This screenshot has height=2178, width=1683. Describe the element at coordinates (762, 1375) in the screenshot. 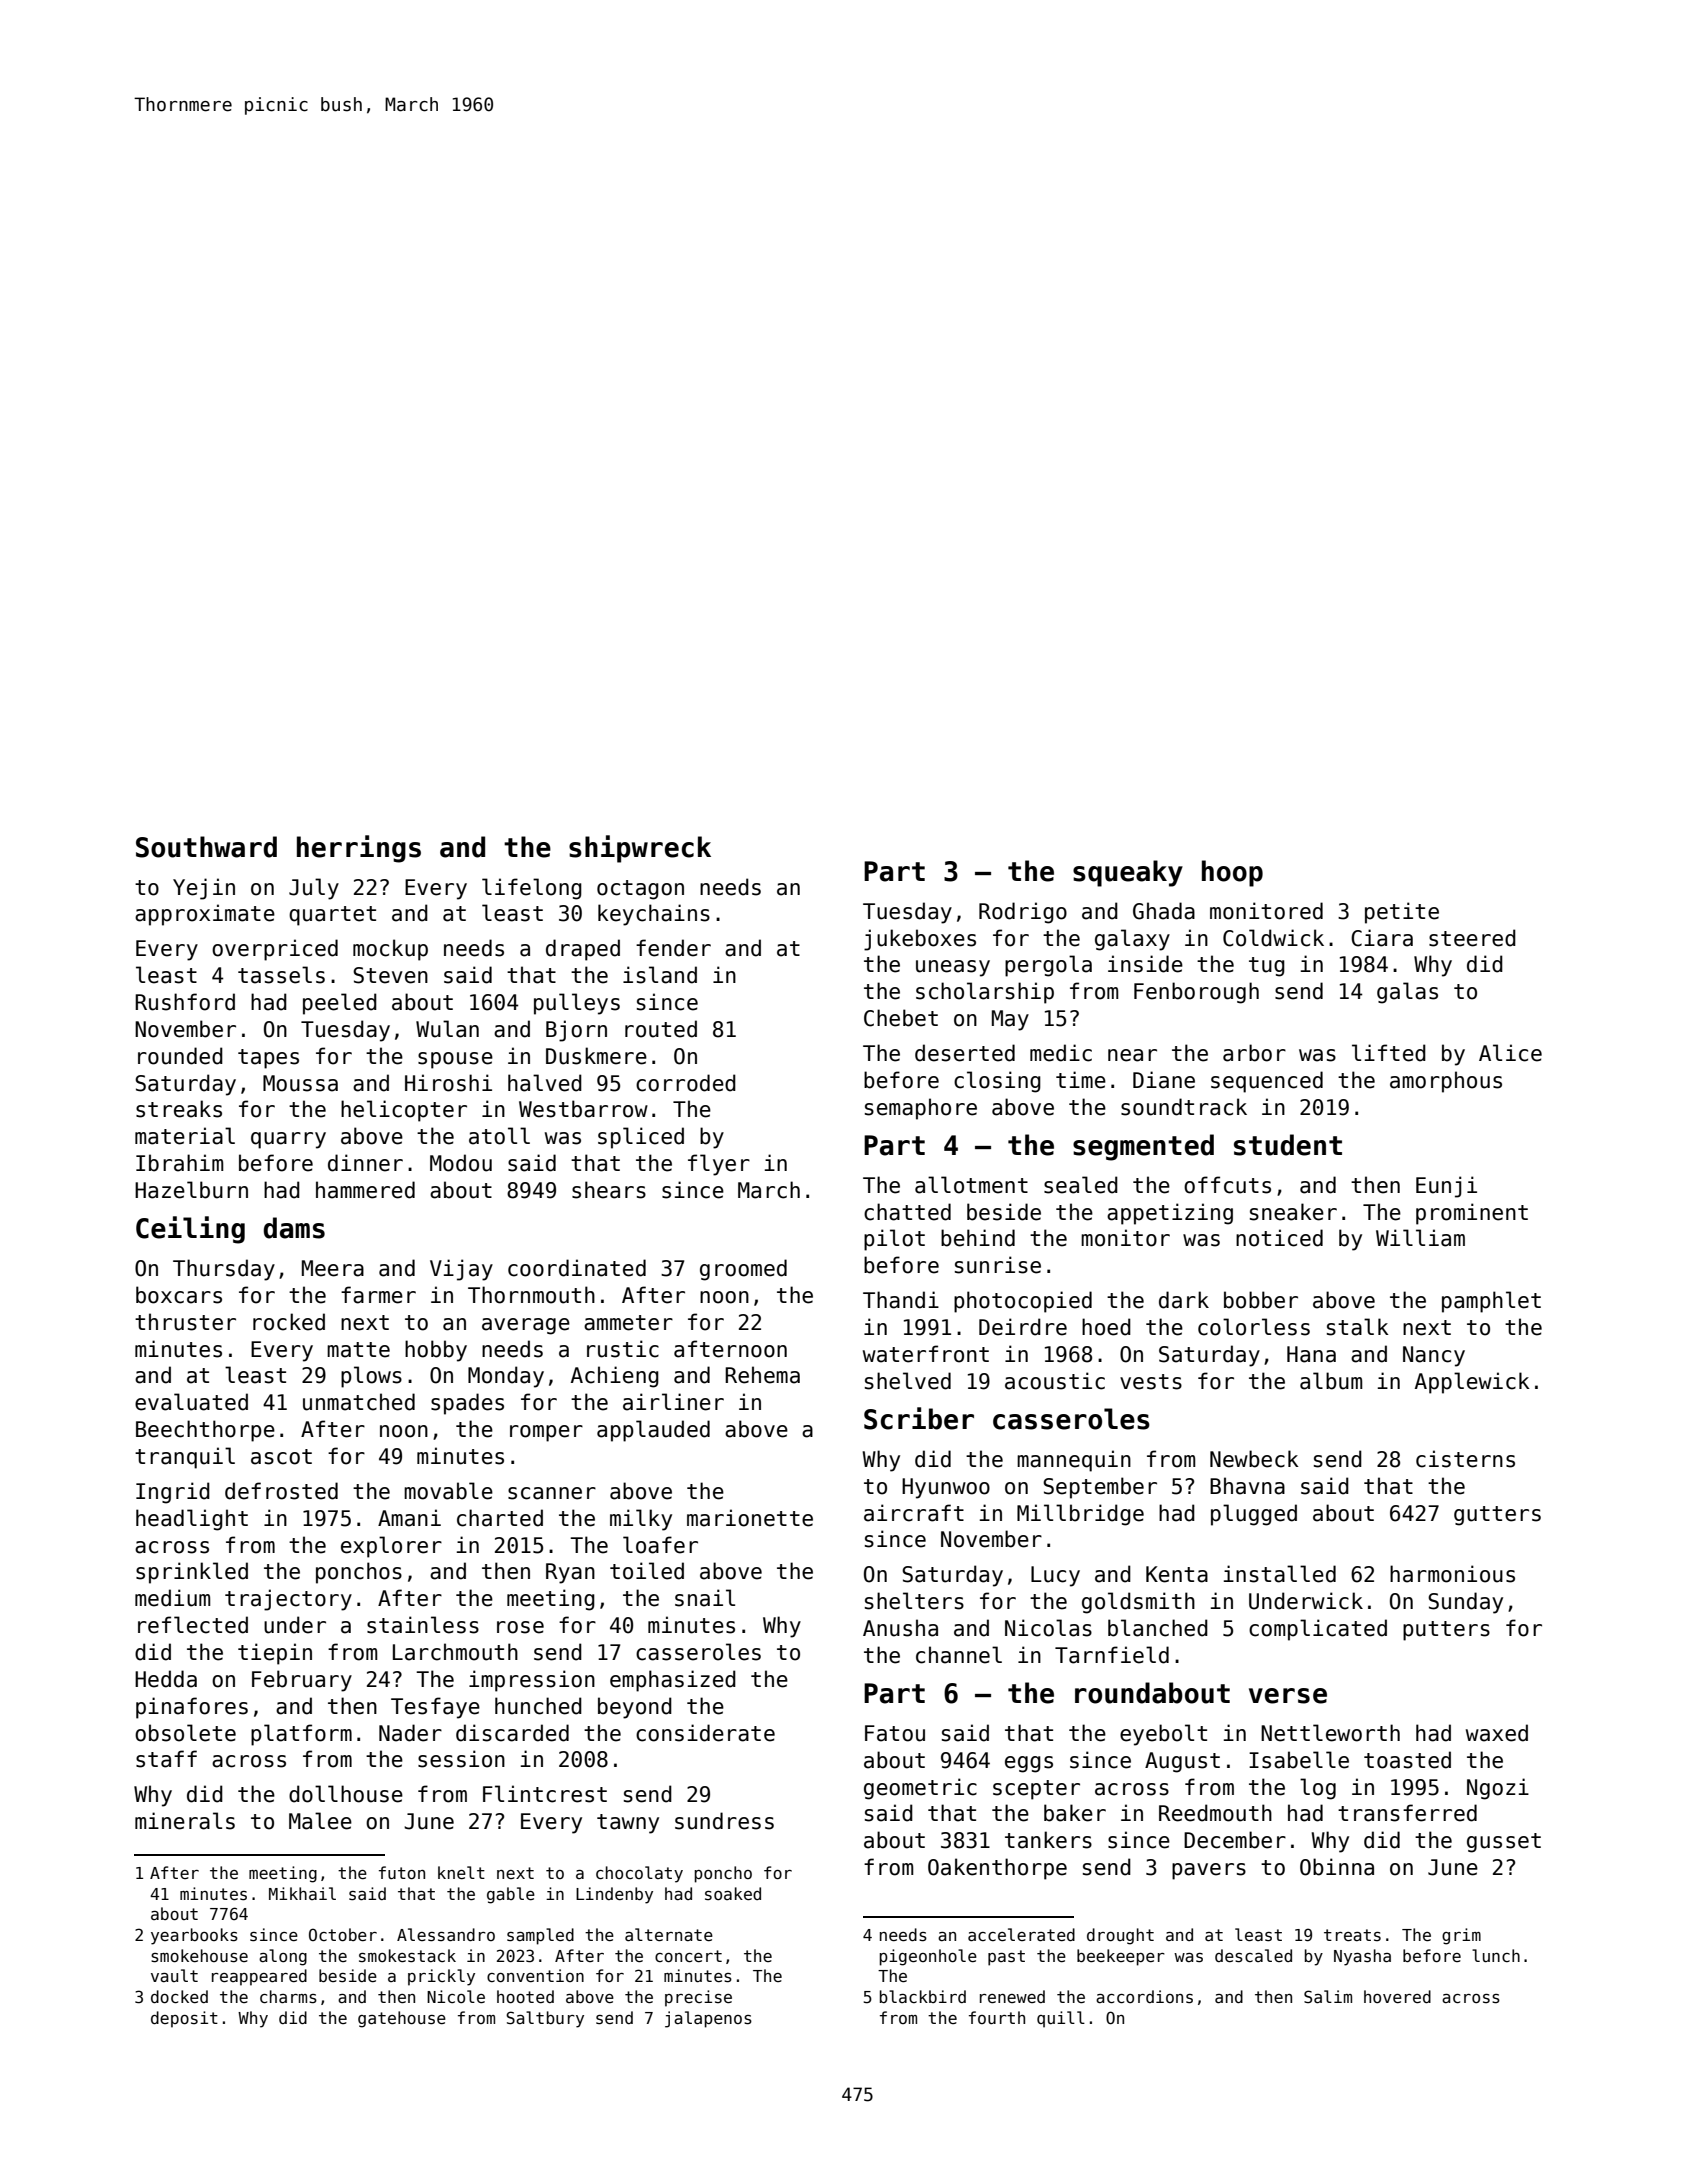

I see `Rehema` at that location.
